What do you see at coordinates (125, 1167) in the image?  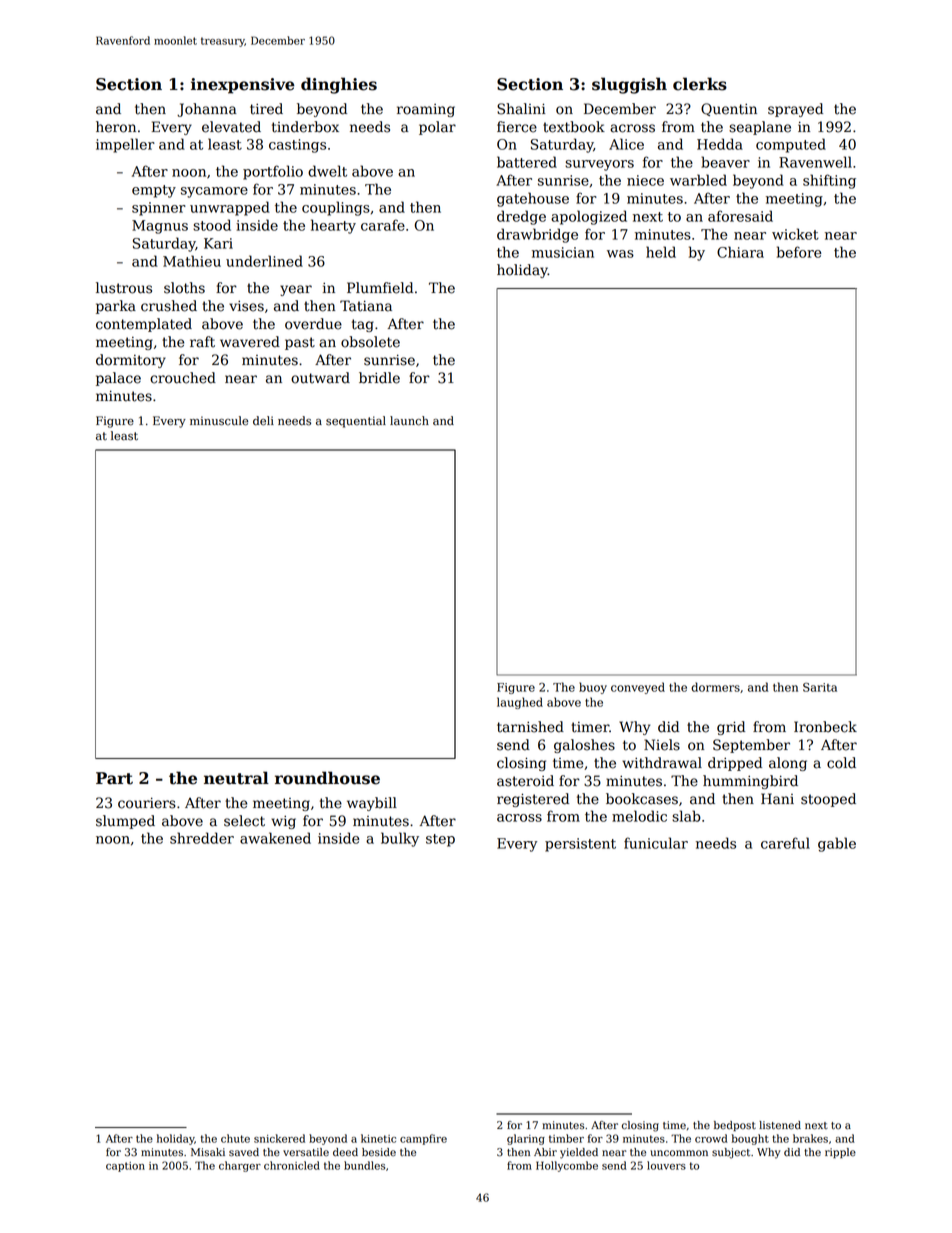 I see `caption` at bounding box center [125, 1167].
